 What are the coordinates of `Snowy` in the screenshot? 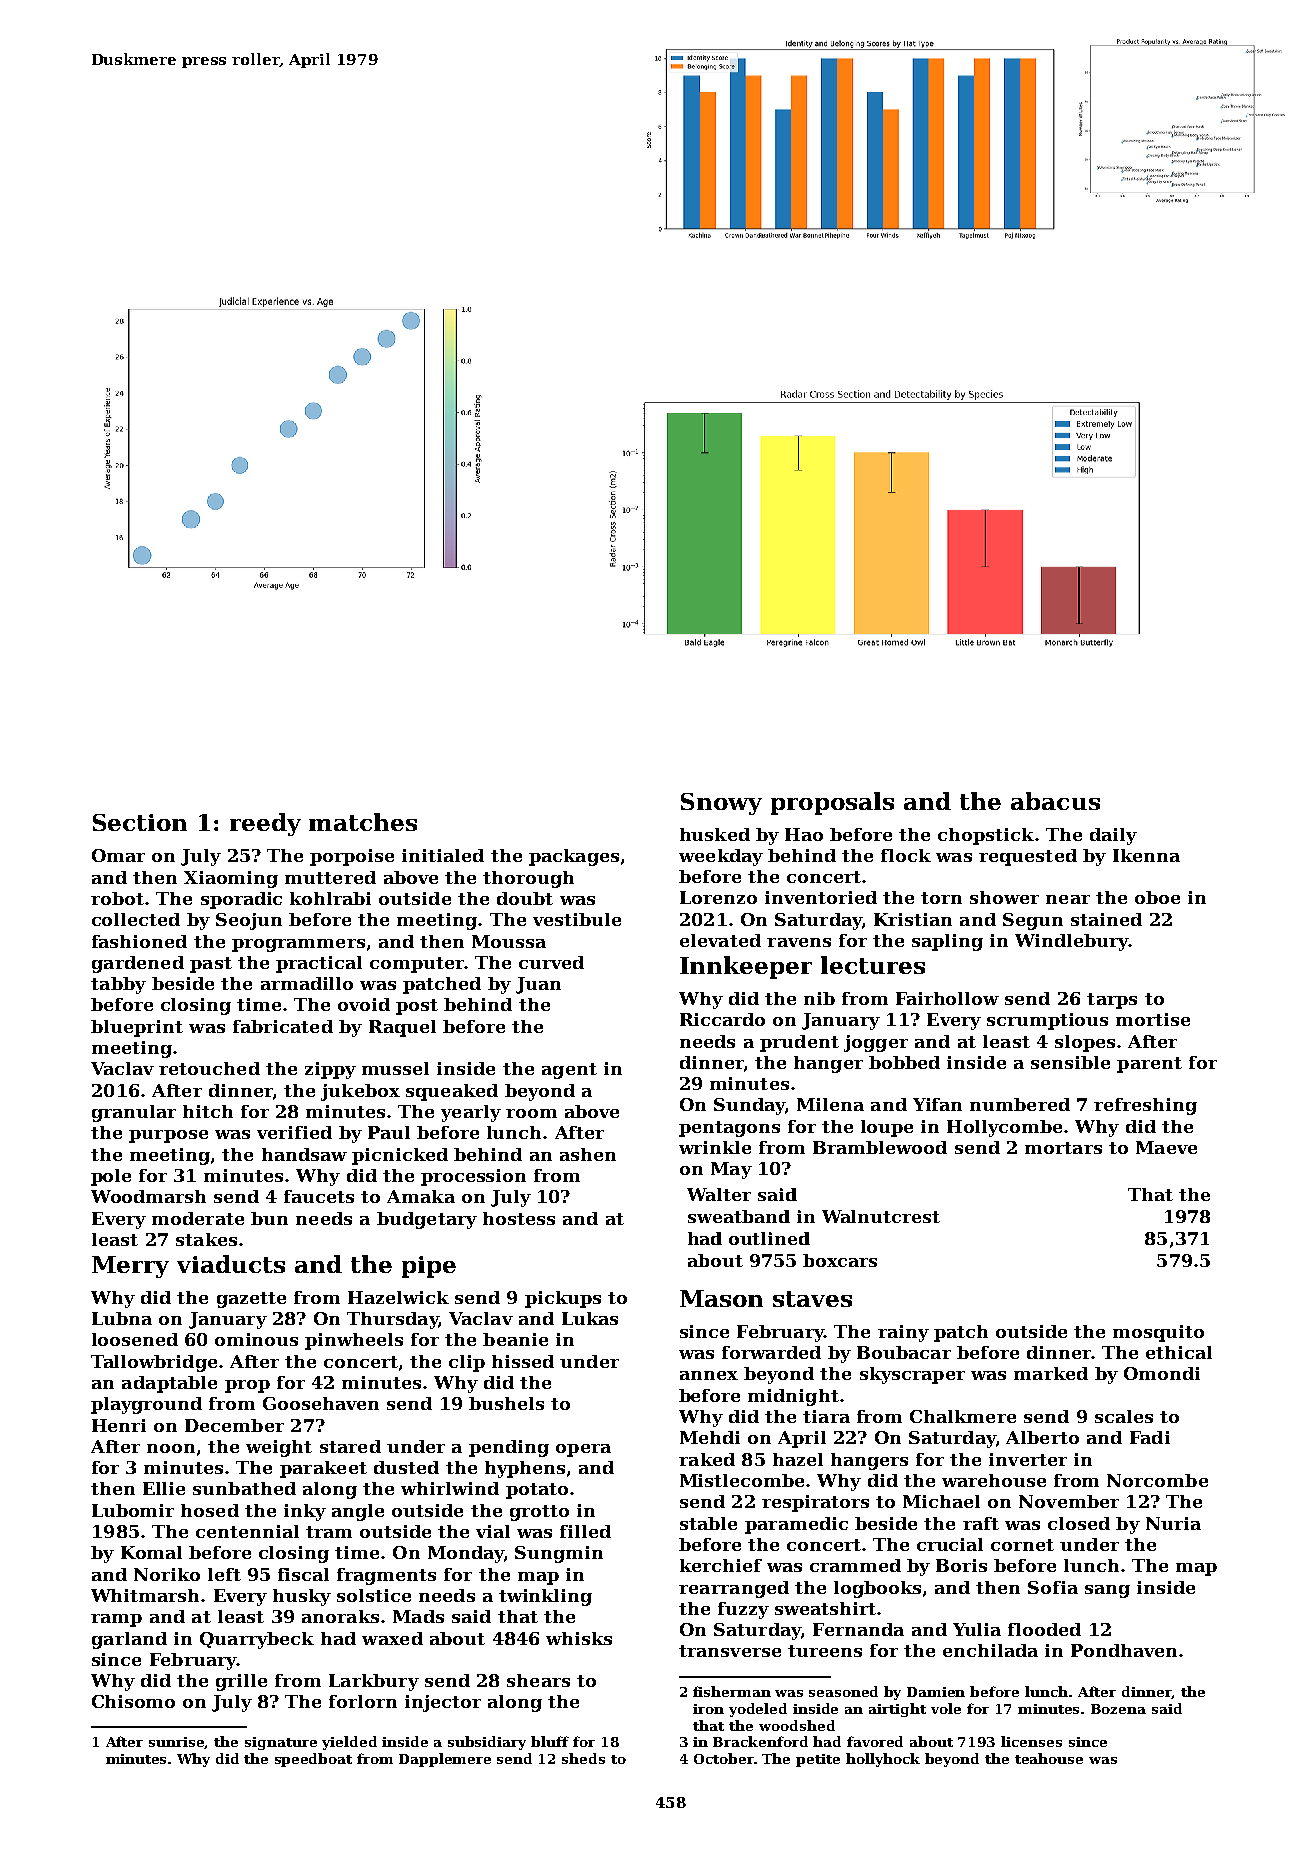 It's located at (721, 804).
